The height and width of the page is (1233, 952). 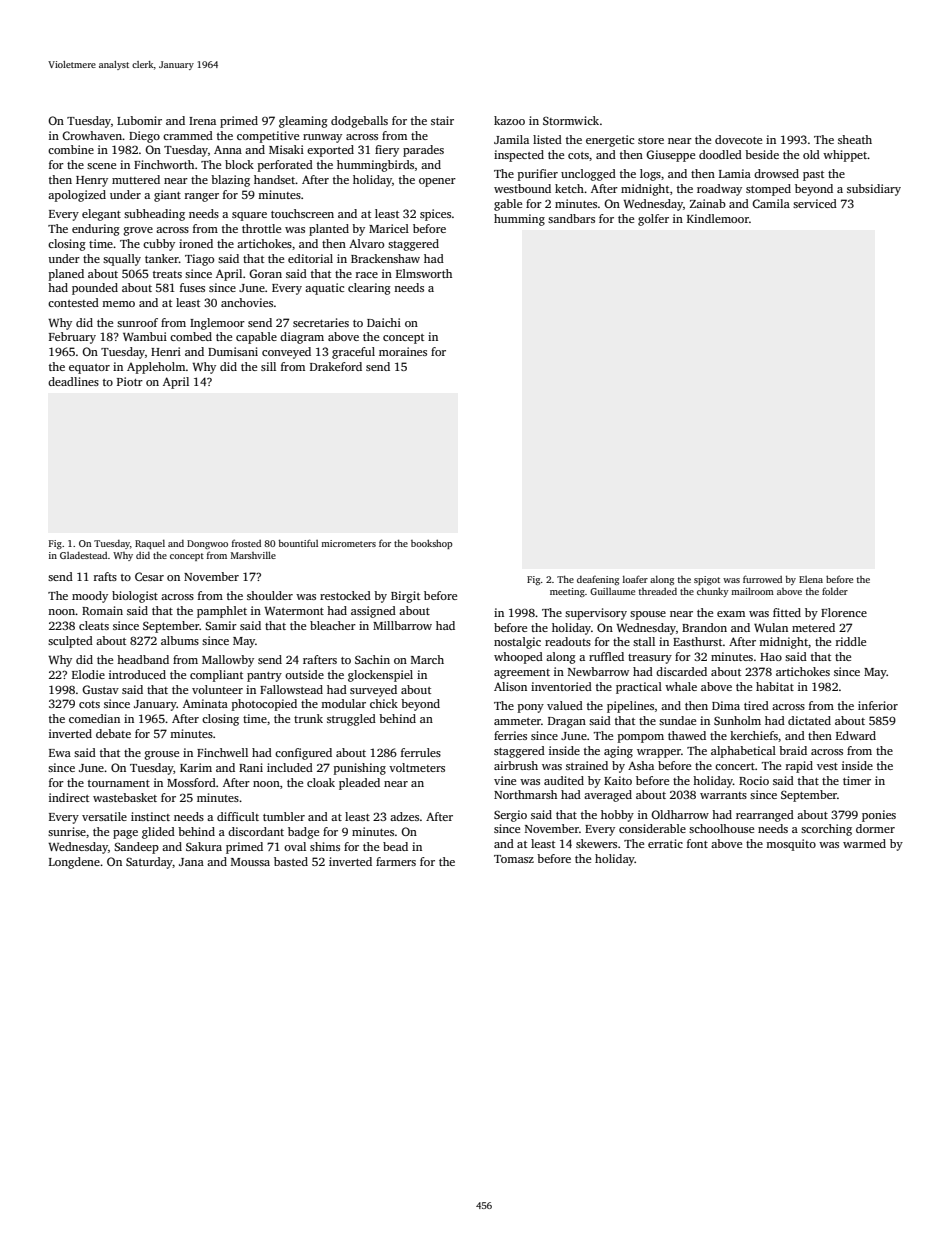 I want to click on riddle, so click(x=851, y=641).
